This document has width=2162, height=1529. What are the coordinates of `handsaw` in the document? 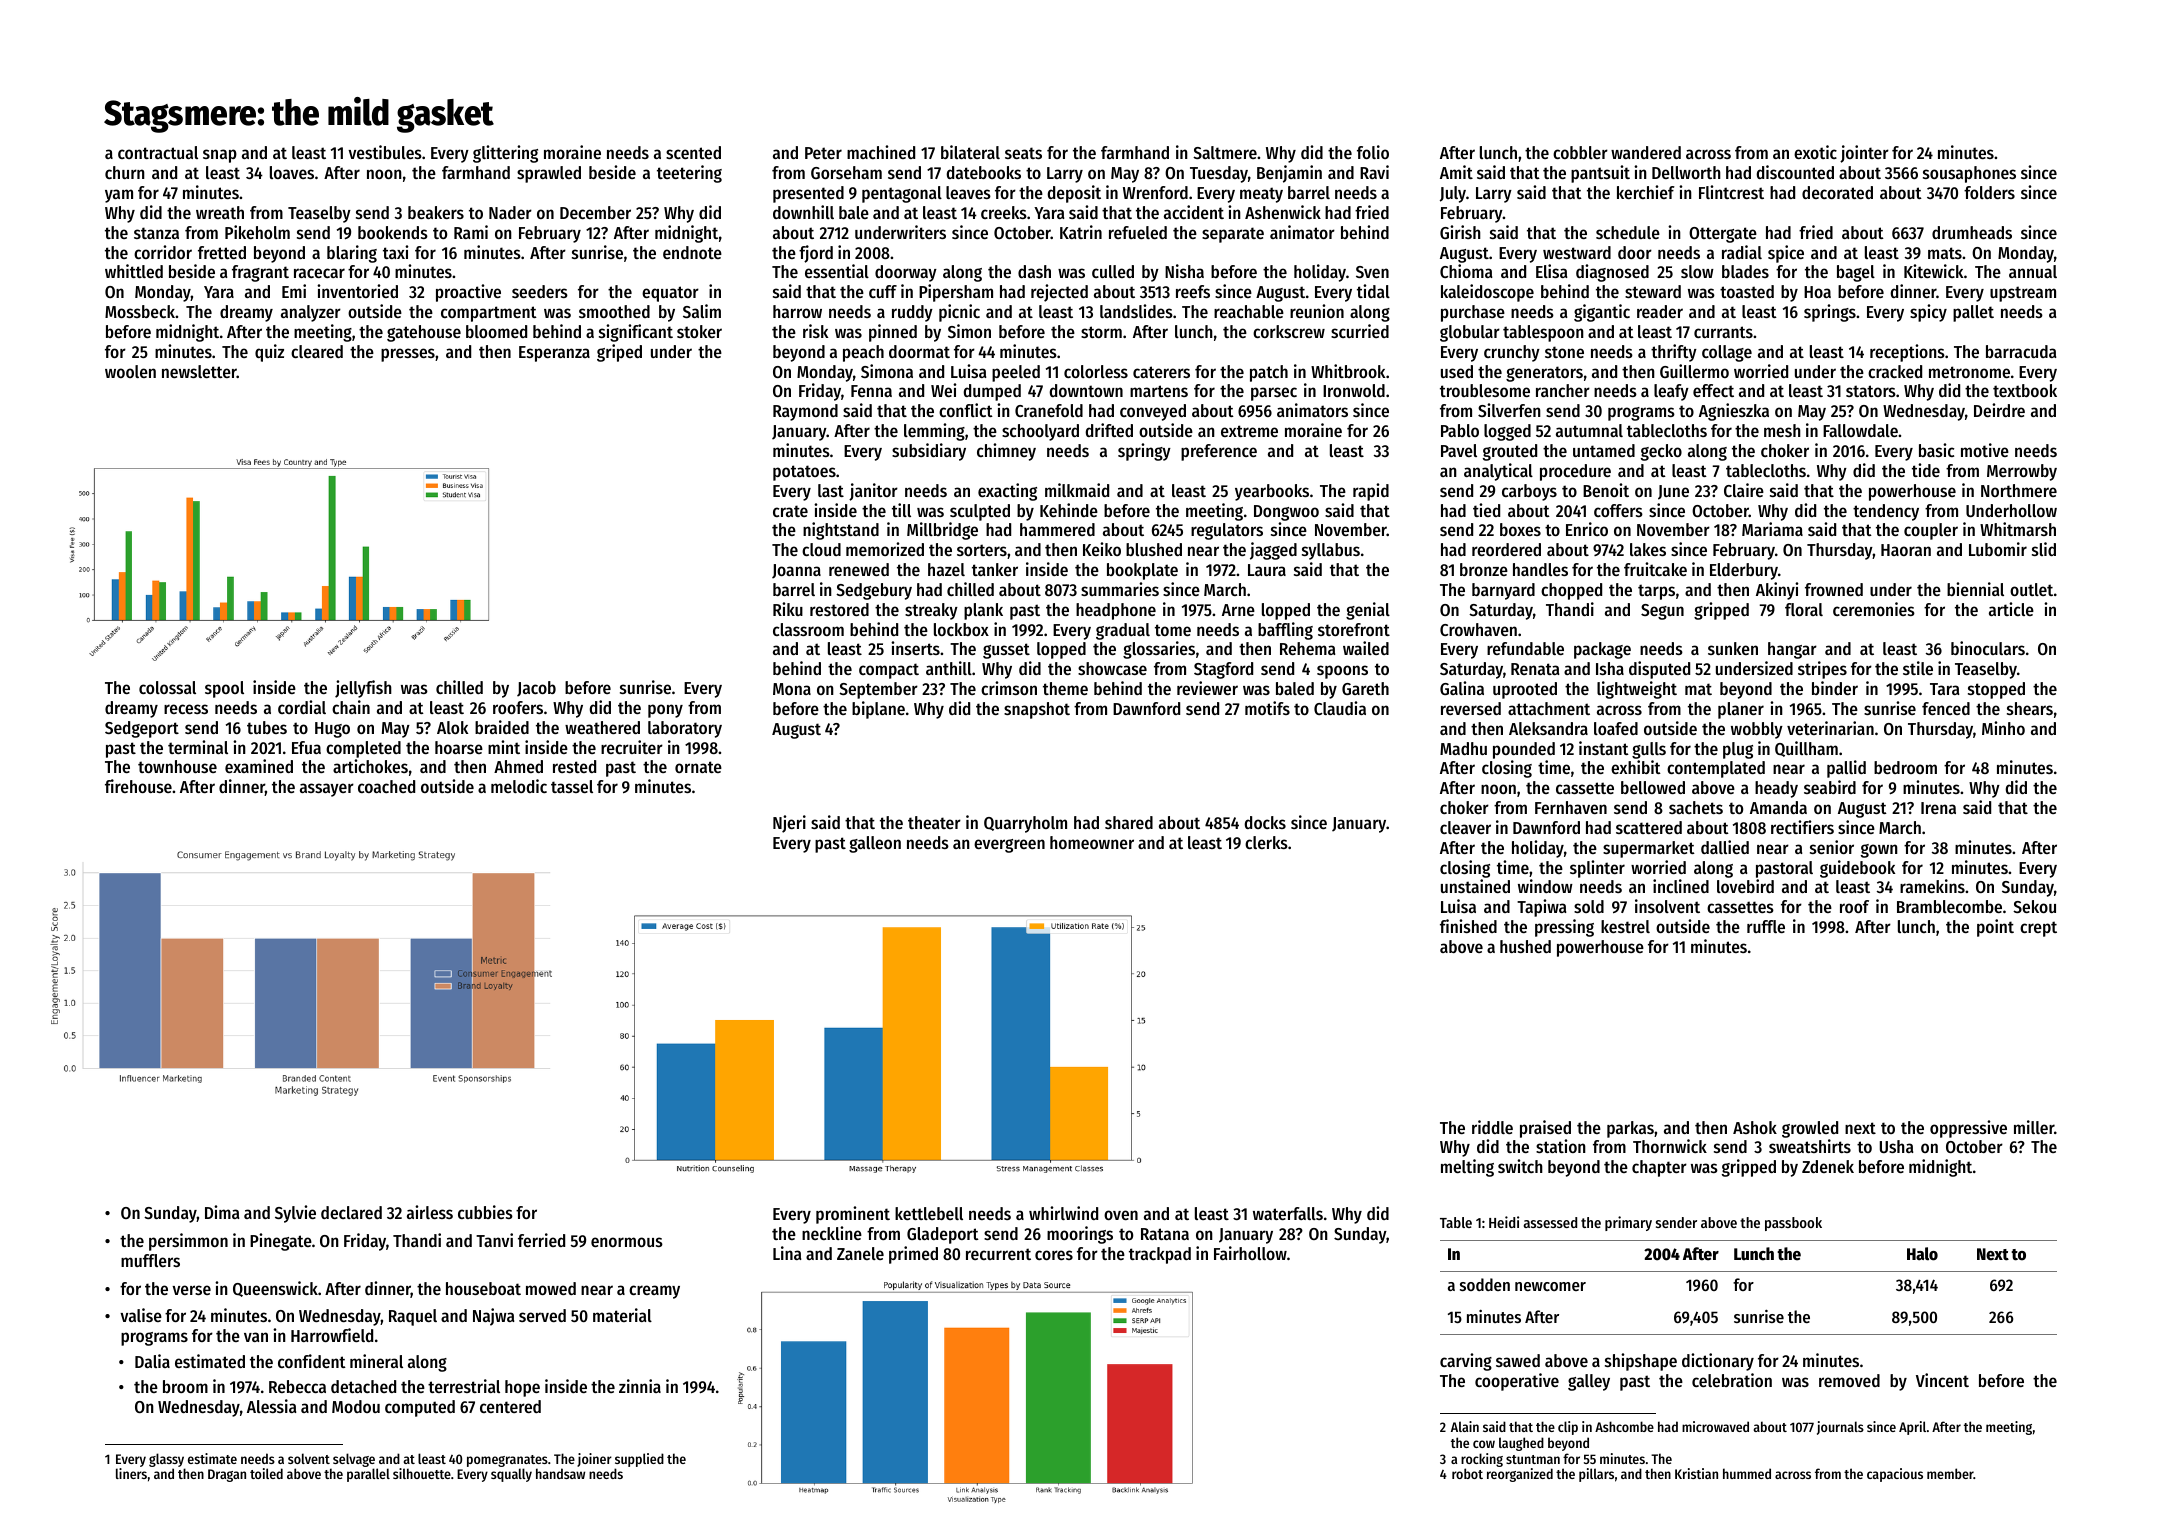 It's located at (560, 1473).
